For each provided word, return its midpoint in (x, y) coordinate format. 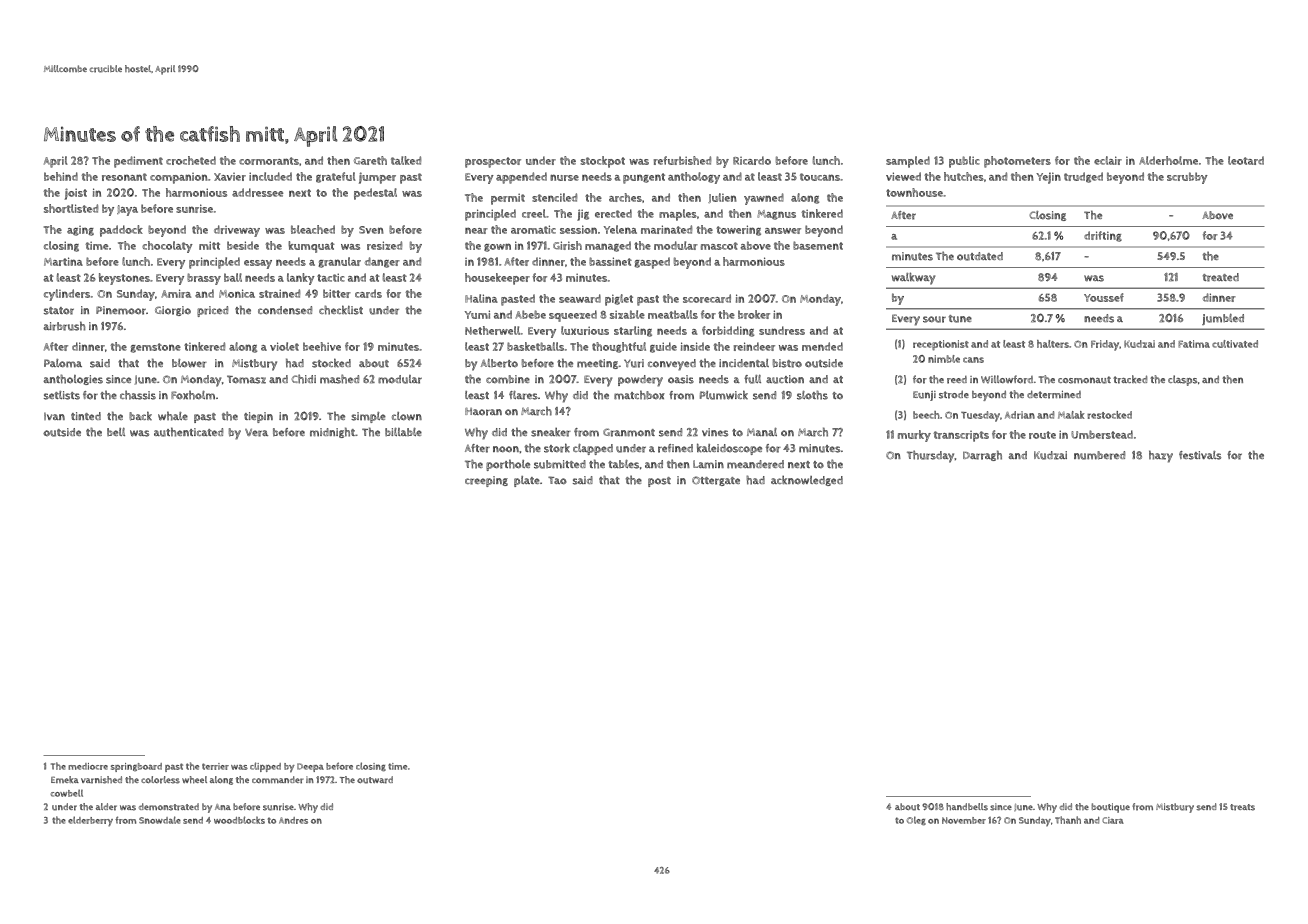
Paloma (63, 363)
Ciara (1113, 820)
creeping (486, 481)
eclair (1108, 160)
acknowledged (807, 480)
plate (527, 481)
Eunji (924, 396)
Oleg (916, 821)
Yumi (477, 314)
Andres (293, 820)
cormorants (269, 161)
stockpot (602, 162)
